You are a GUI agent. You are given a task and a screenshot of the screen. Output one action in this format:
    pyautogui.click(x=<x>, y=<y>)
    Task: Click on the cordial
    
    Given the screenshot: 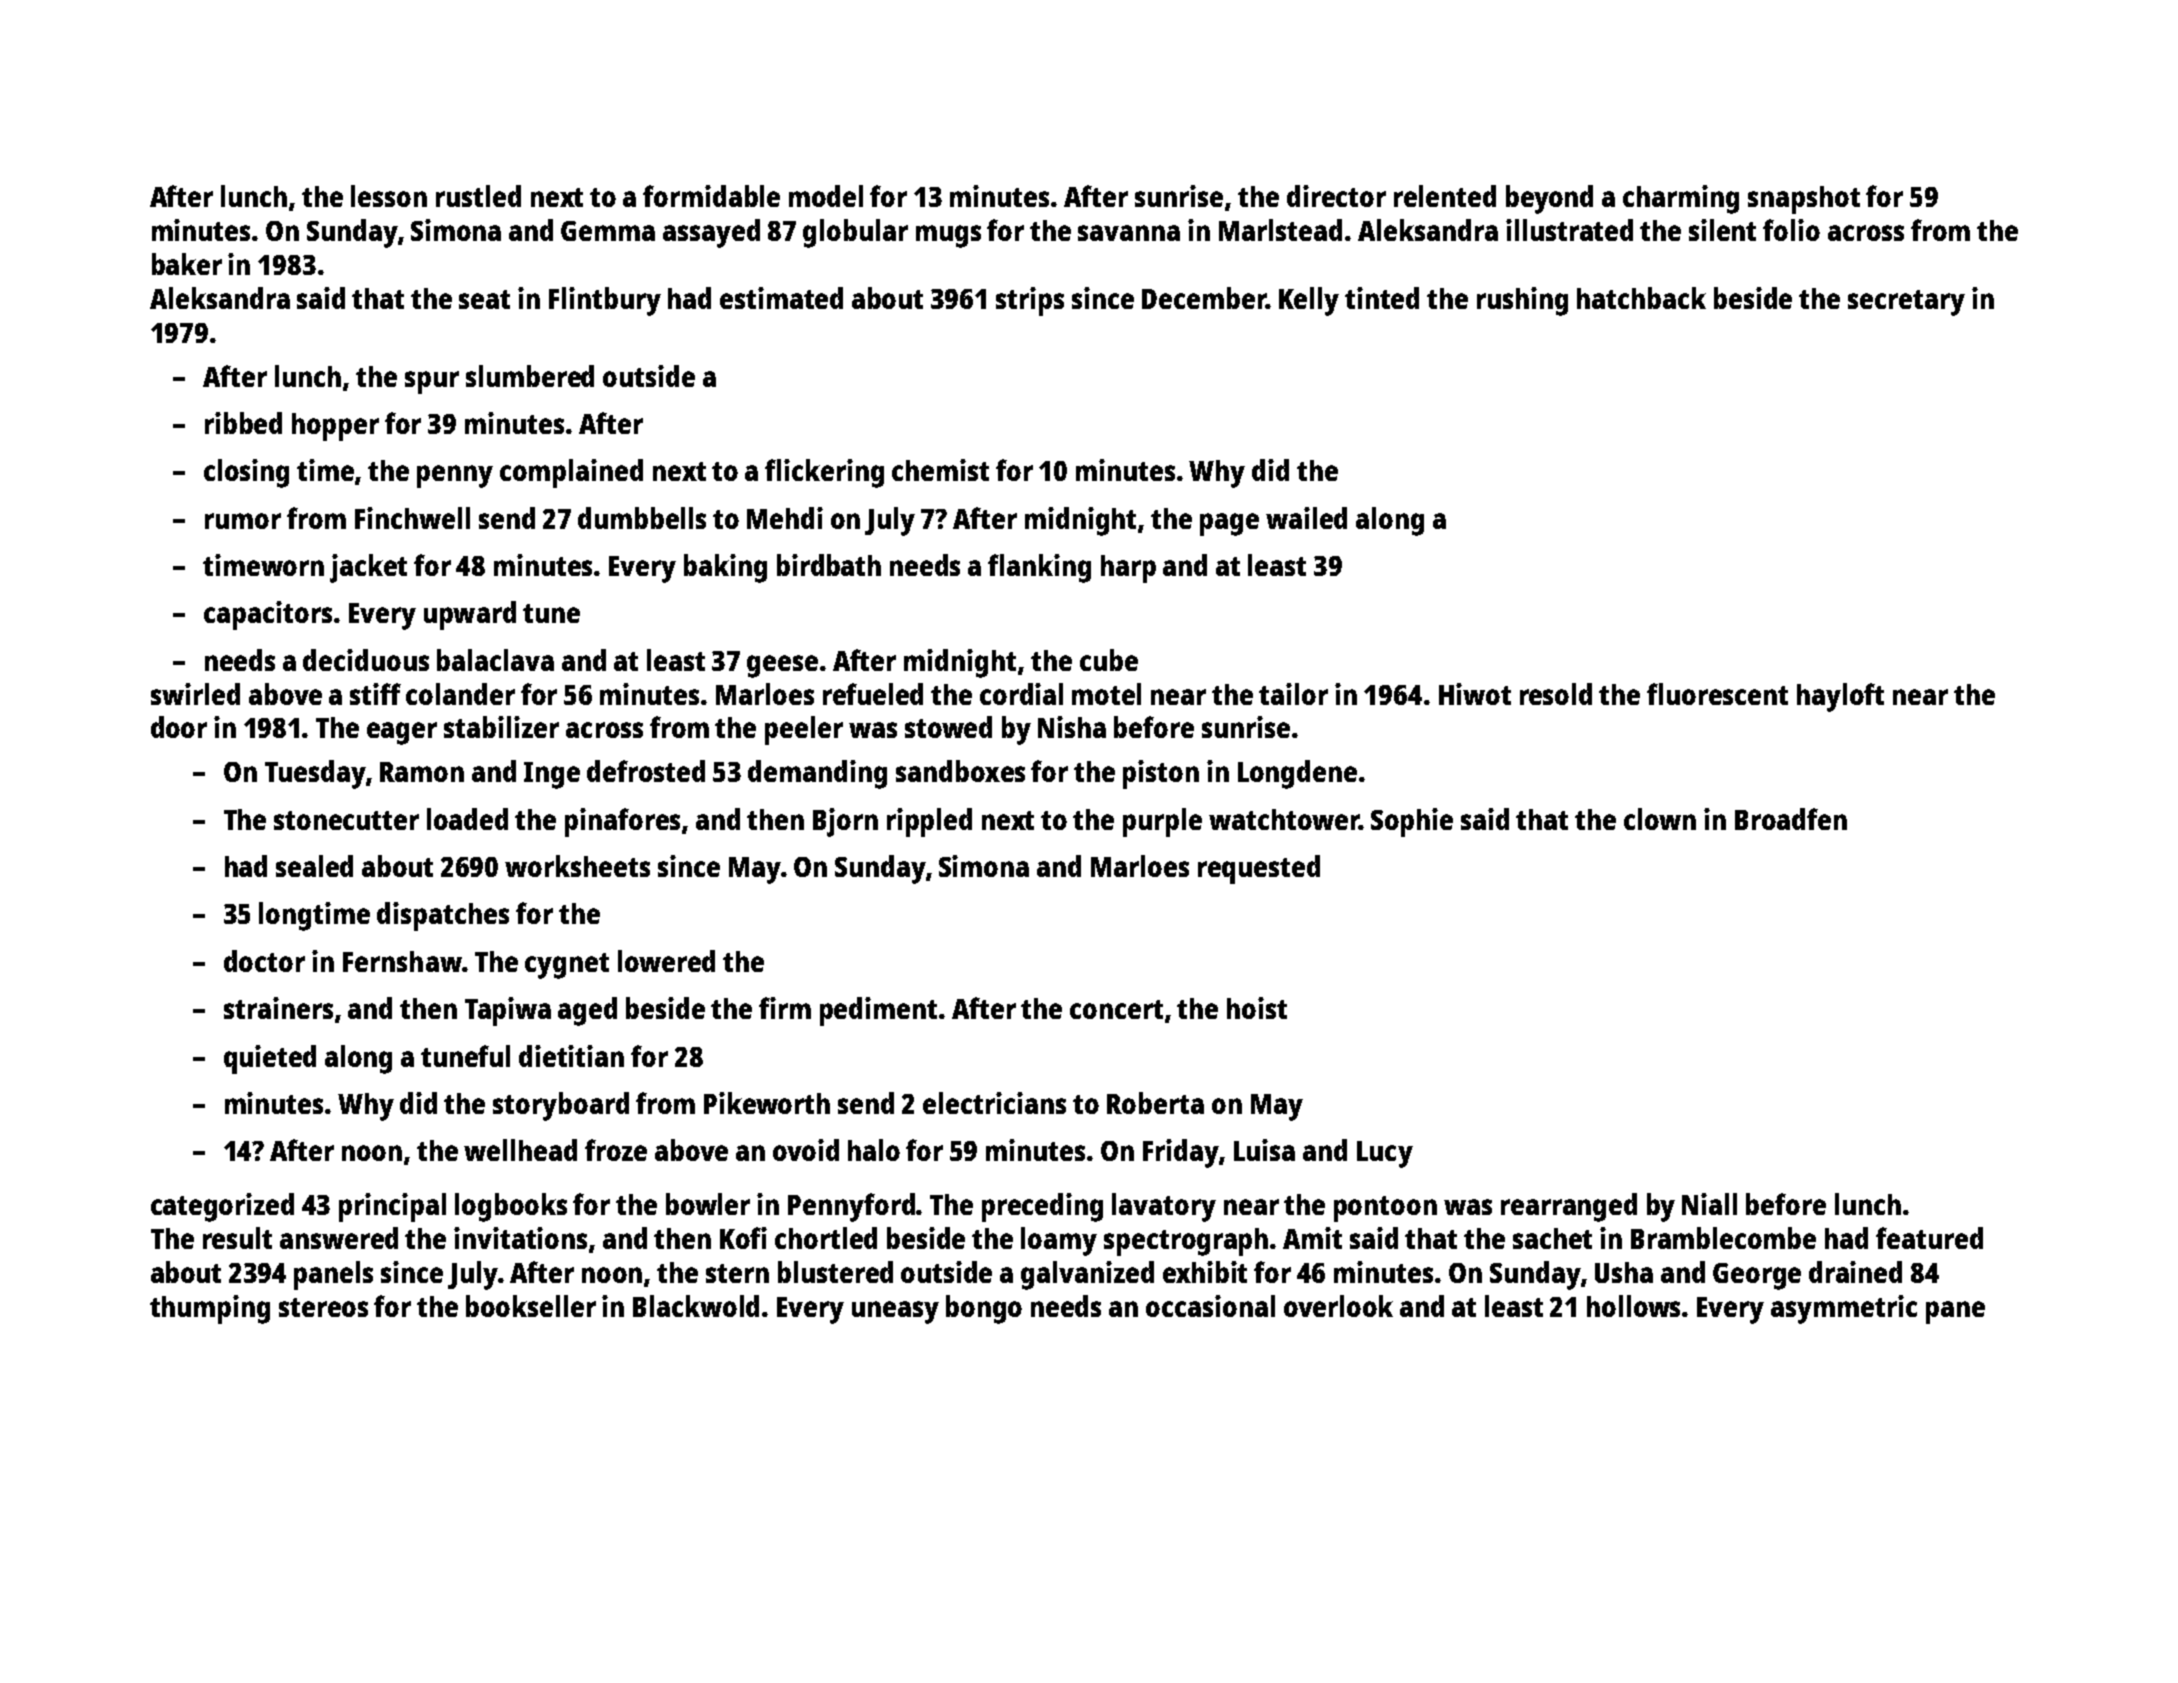 What is the action you would take?
    pyautogui.click(x=1021, y=694)
